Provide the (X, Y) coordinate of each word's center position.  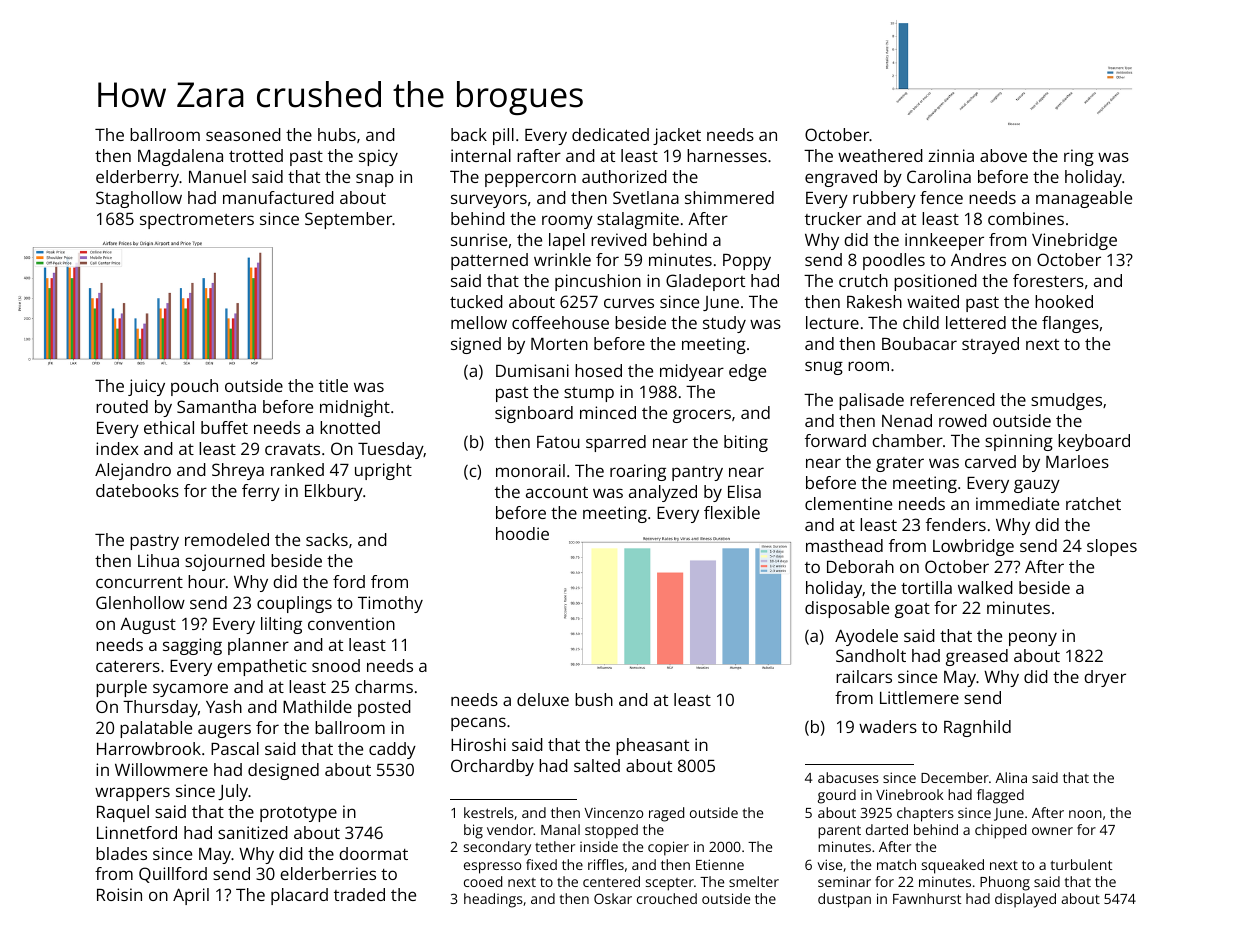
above (1003, 155)
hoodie (522, 533)
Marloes (1077, 461)
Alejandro (133, 471)
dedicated (610, 134)
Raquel (123, 813)
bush (594, 699)
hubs (337, 134)
